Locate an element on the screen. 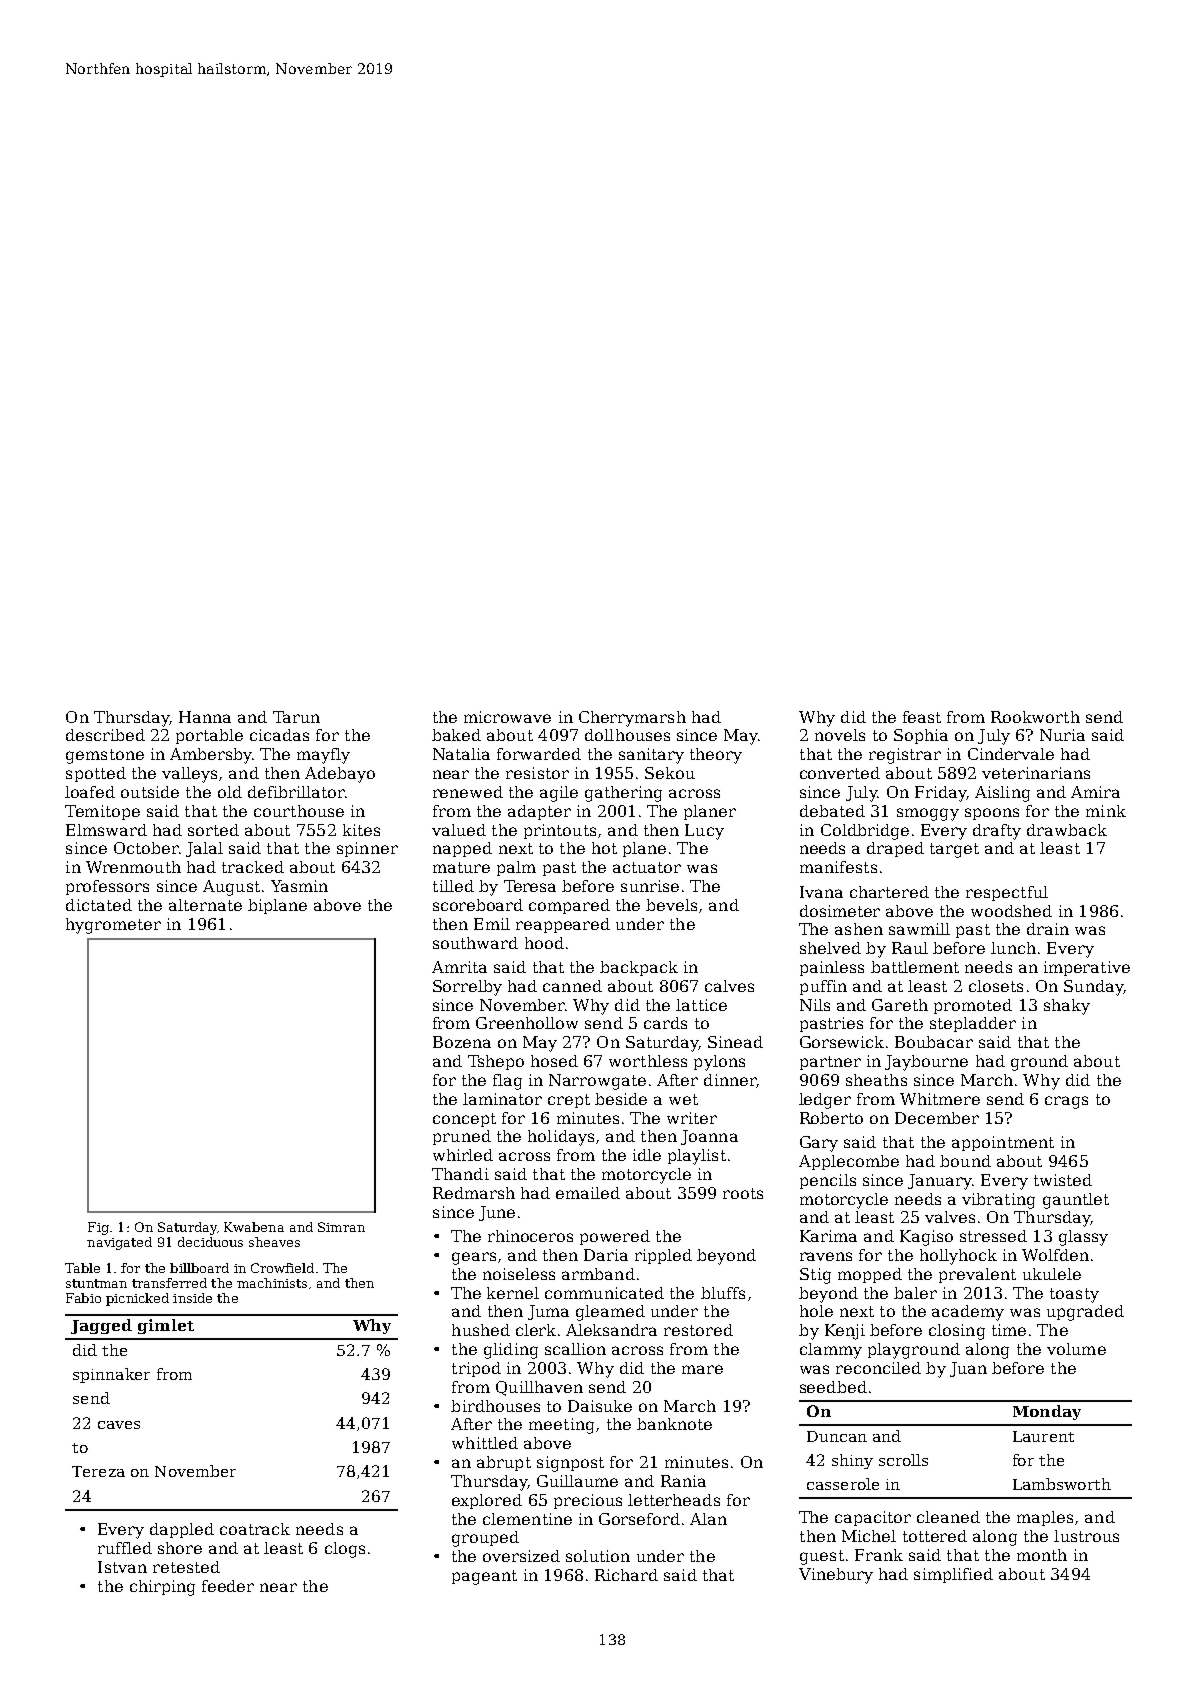 This screenshot has width=1197, height=1693. Jalal is located at coordinates (204, 849).
